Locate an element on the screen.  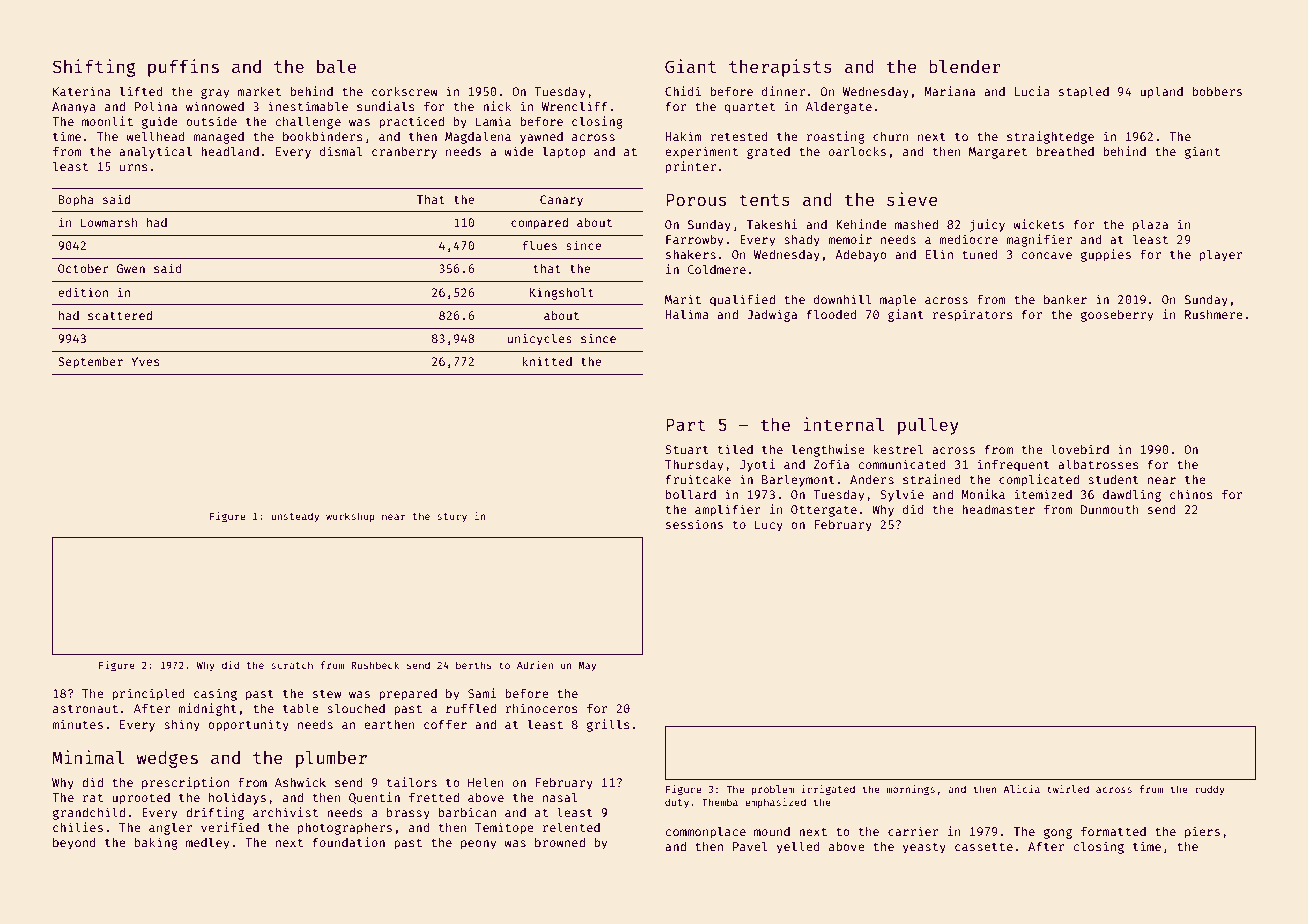
Yves is located at coordinates (145, 361).
